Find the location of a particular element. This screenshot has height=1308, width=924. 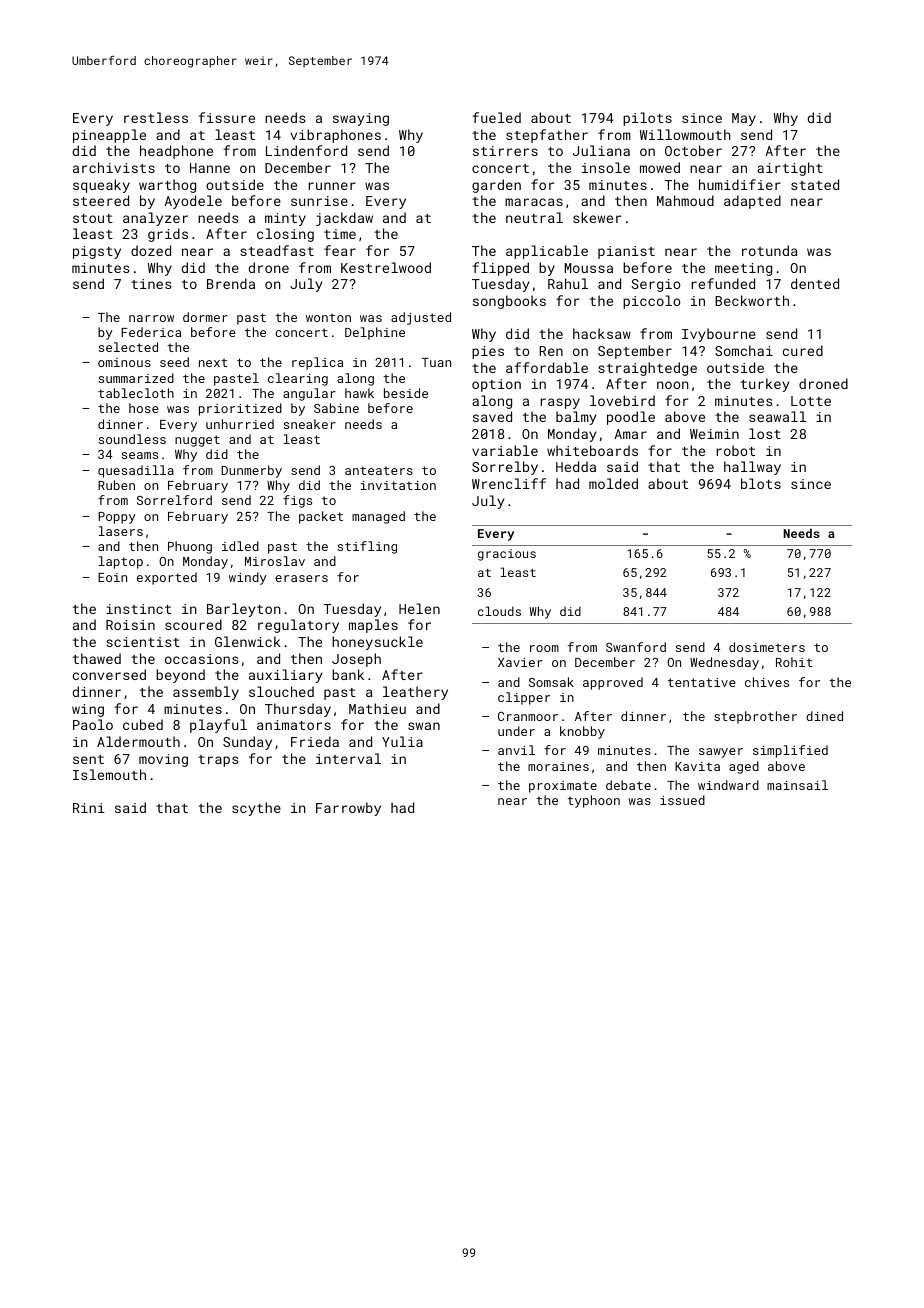

balmy is located at coordinates (576, 418).
